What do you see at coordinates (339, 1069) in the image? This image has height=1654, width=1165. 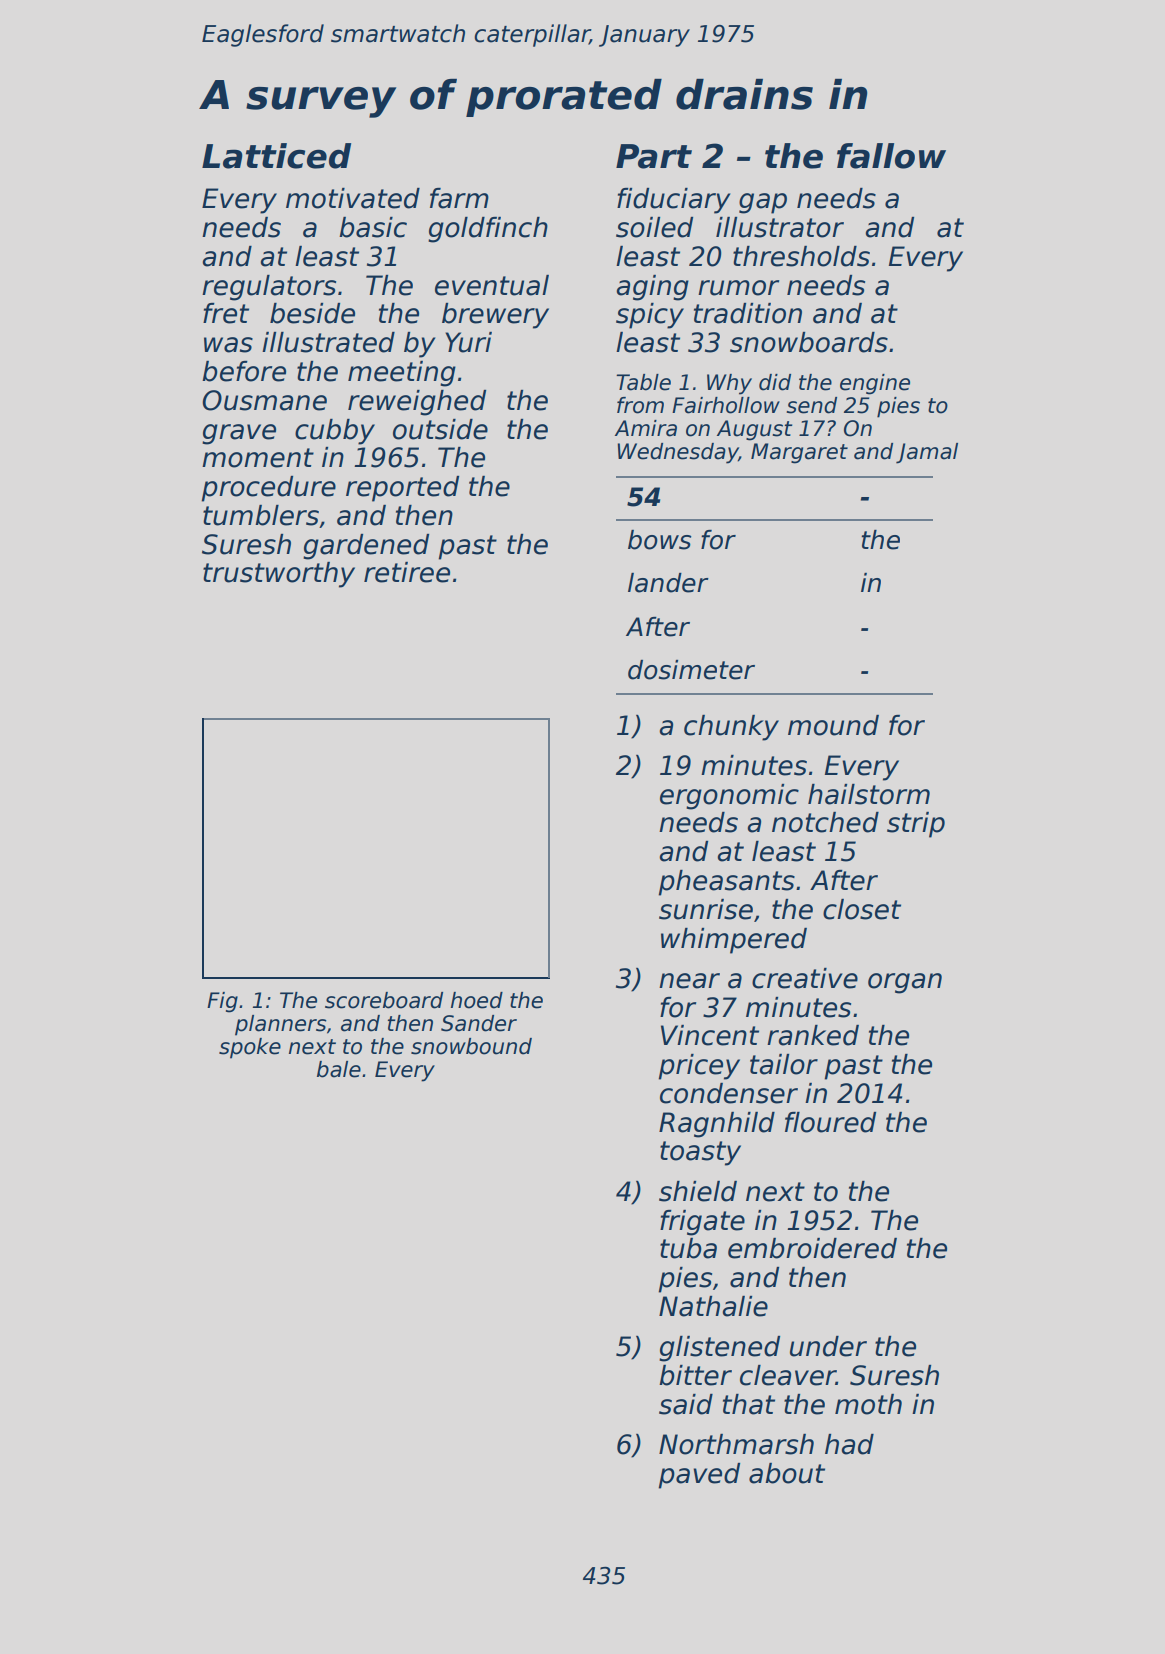 I see `bale` at bounding box center [339, 1069].
